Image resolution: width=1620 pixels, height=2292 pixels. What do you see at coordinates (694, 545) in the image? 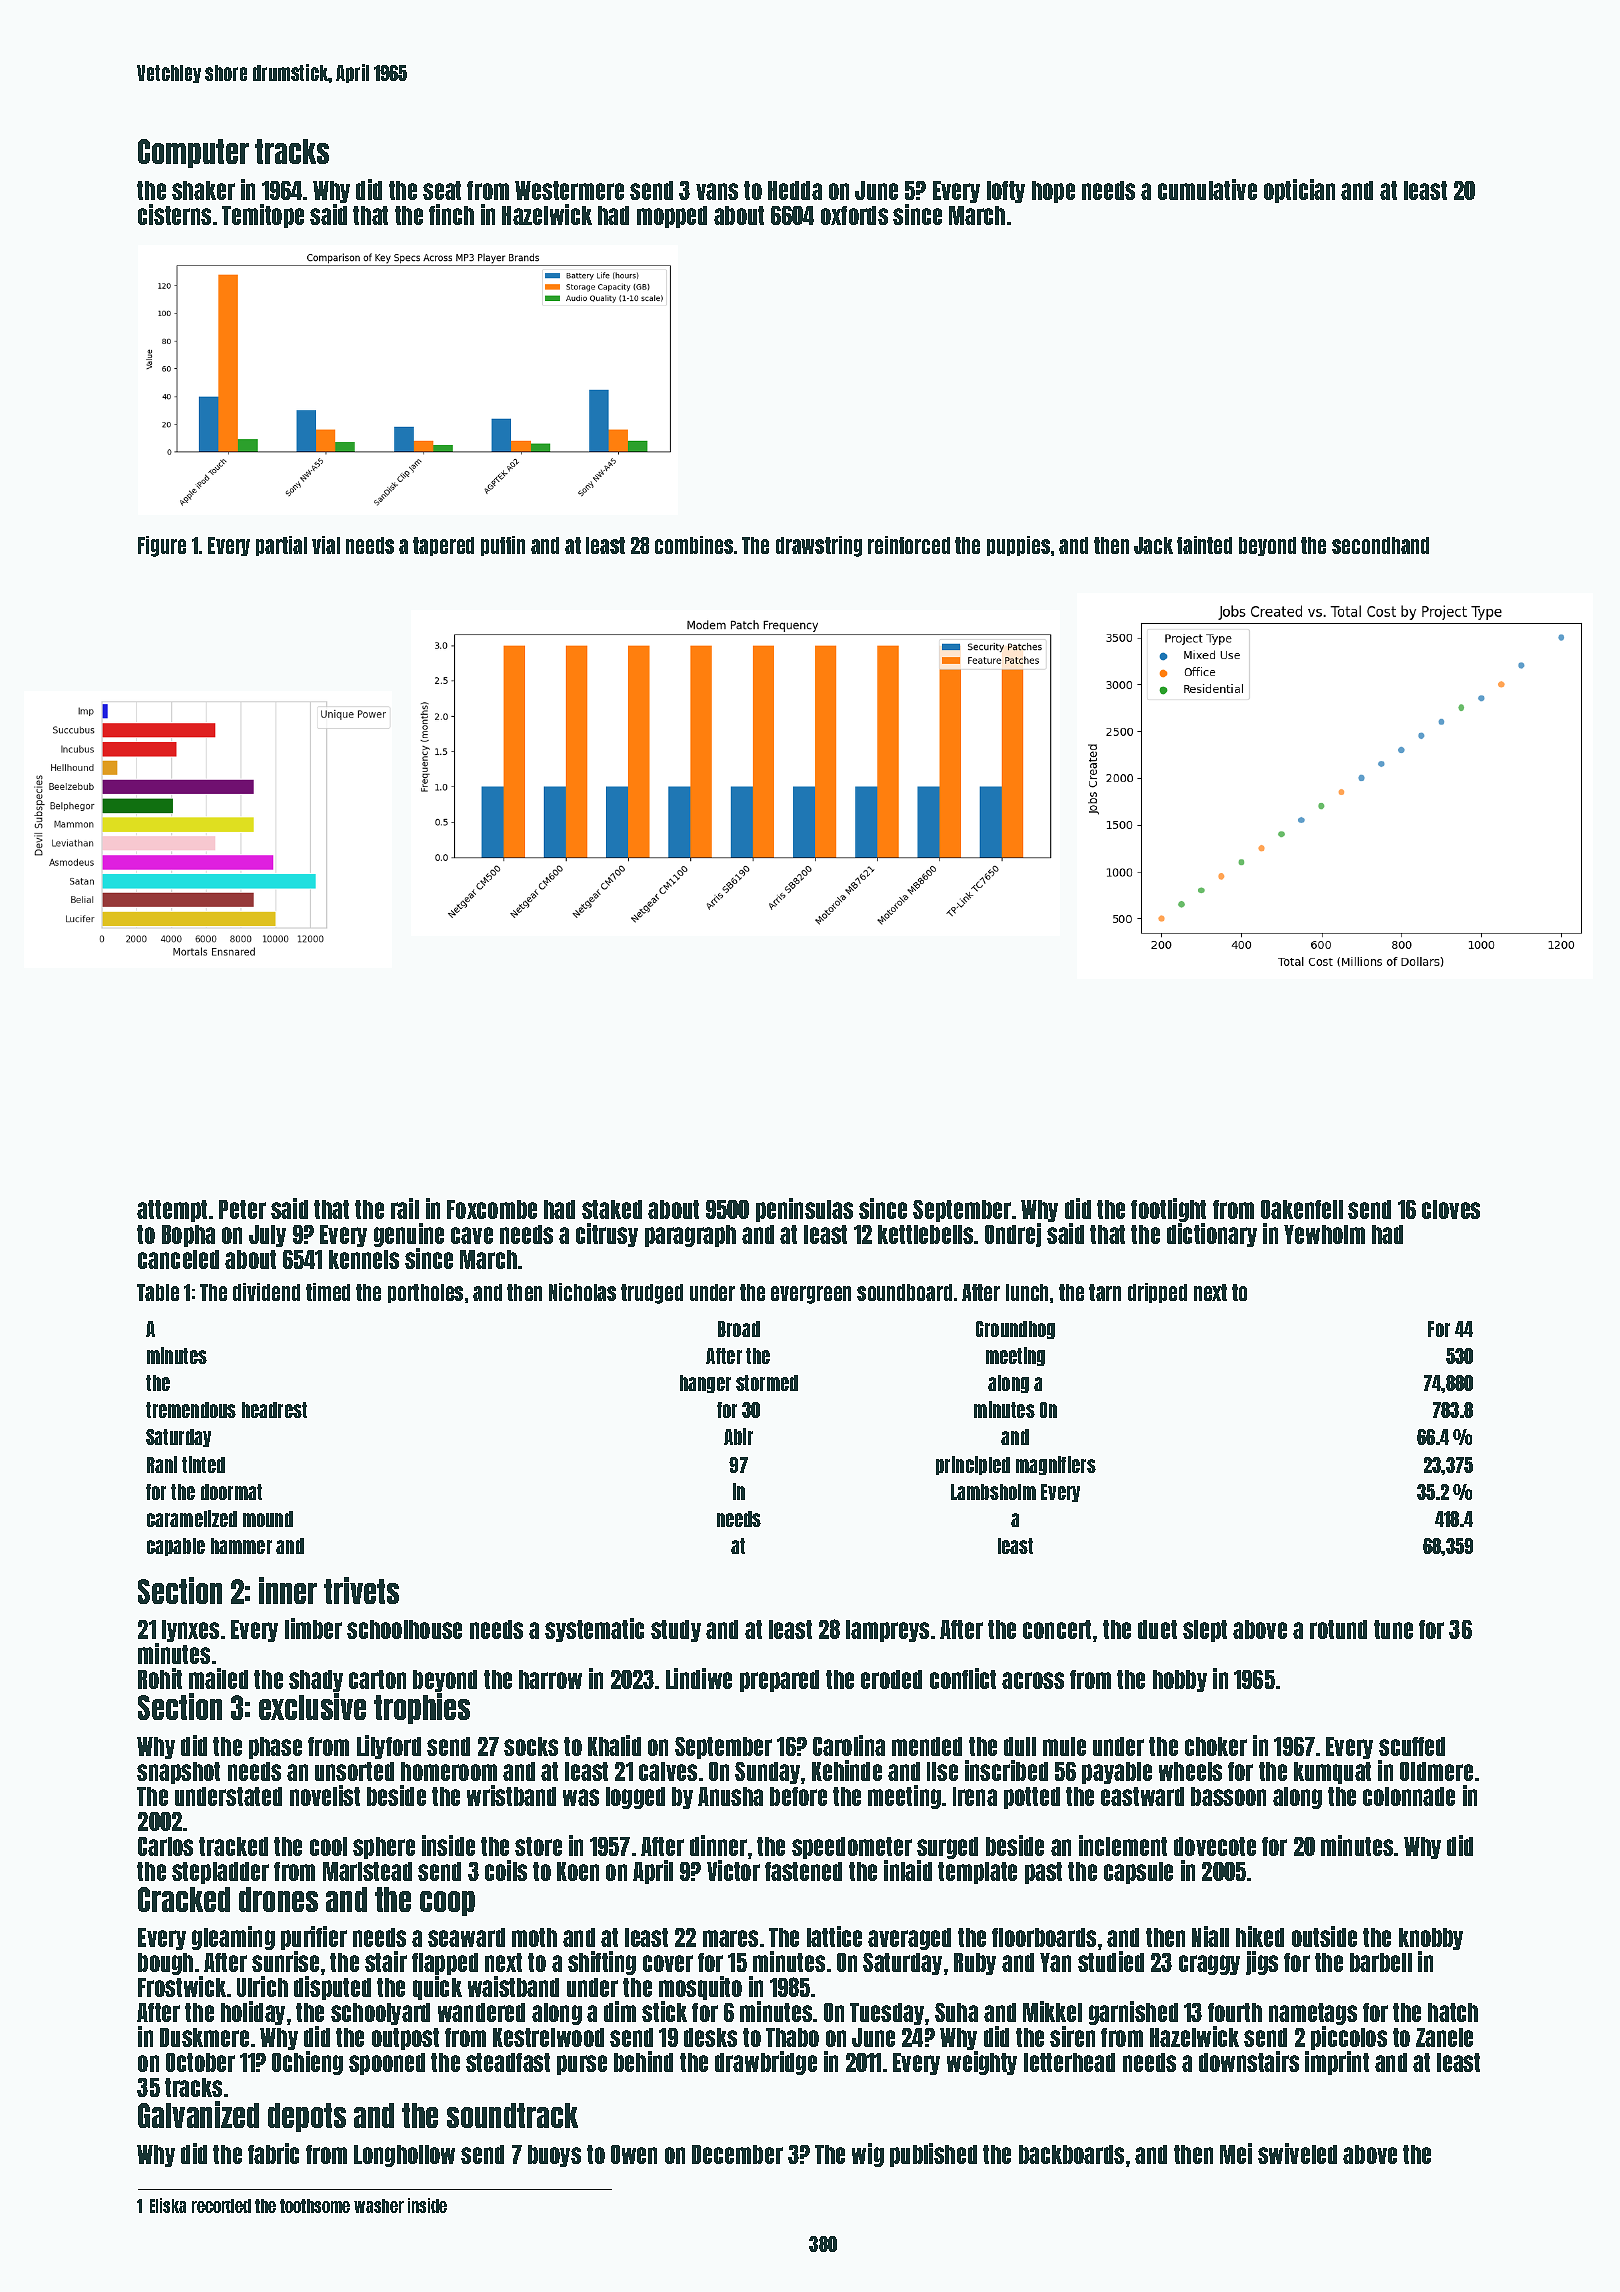
I see `combines` at bounding box center [694, 545].
